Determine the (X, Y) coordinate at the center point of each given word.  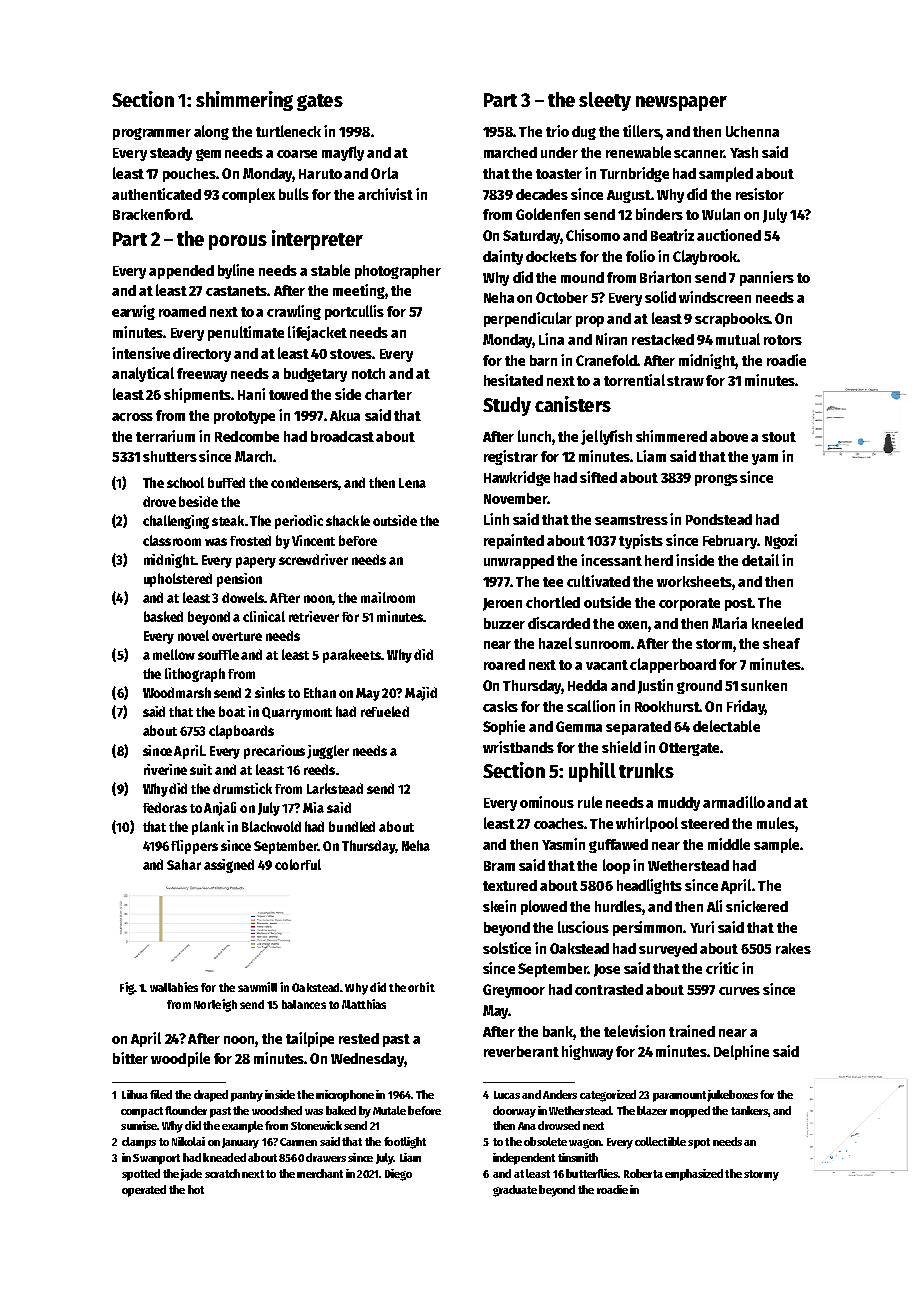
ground (699, 687)
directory (202, 354)
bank (558, 1031)
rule (590, 802)
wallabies (174, 987)
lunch (534, 436)
